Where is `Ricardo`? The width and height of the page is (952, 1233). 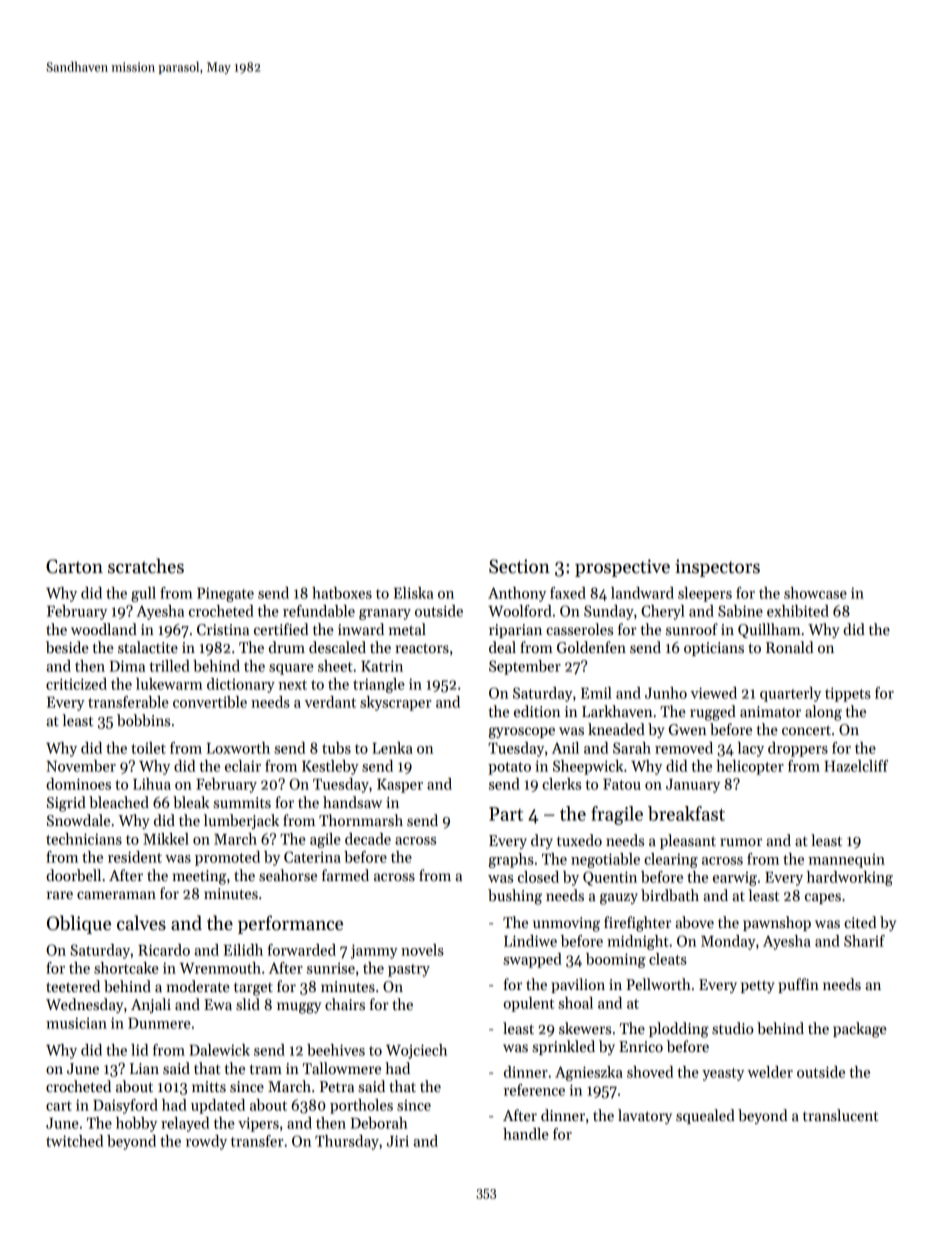
Ricardo is located at coordinates (164, 950).
